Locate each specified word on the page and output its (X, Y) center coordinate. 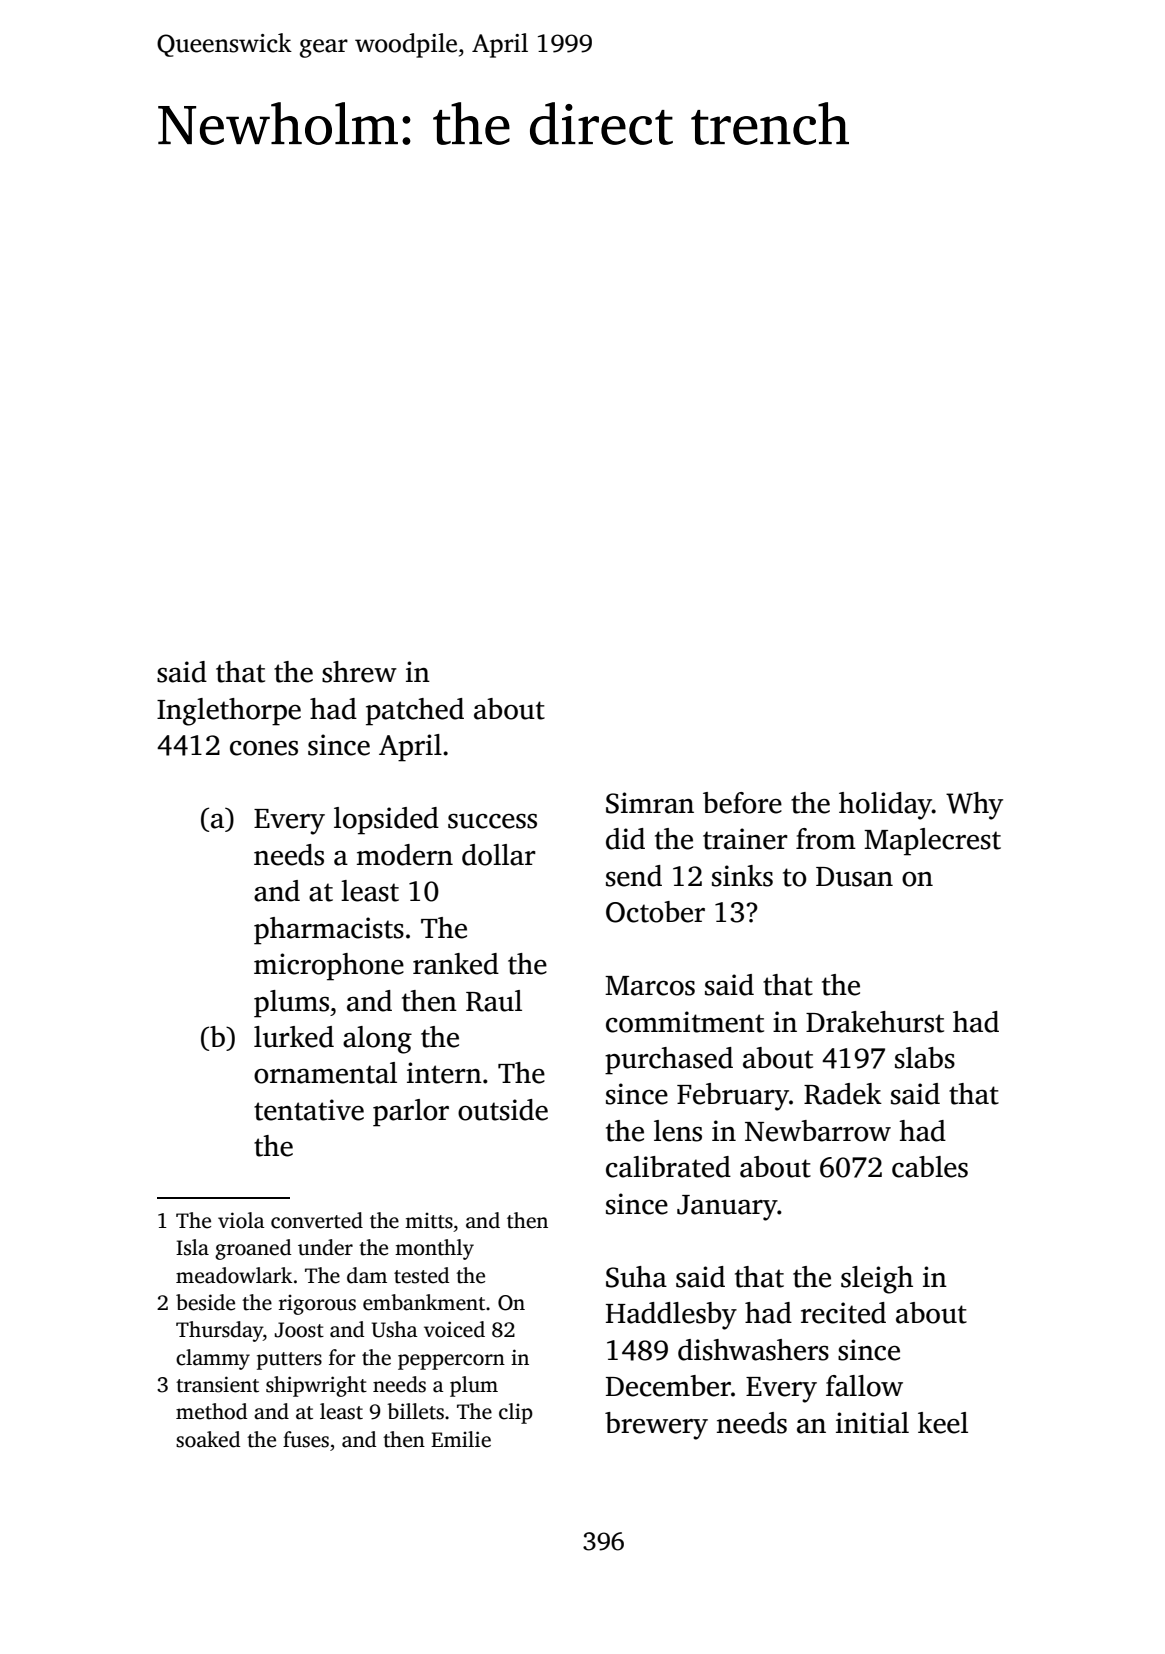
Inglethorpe (229, 712)
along (377, 1040)
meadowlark (234, 1275)
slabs (925, 1058)
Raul (494, 1001)
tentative (309, 1110)
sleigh (877, 1280)
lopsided (386, 821)
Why (974, 806)
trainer (745, 839)
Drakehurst (875, 1022)
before (742, 803)
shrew (359, 672)
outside (503, 1110)
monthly (434, 1249)
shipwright (316, 1386)
